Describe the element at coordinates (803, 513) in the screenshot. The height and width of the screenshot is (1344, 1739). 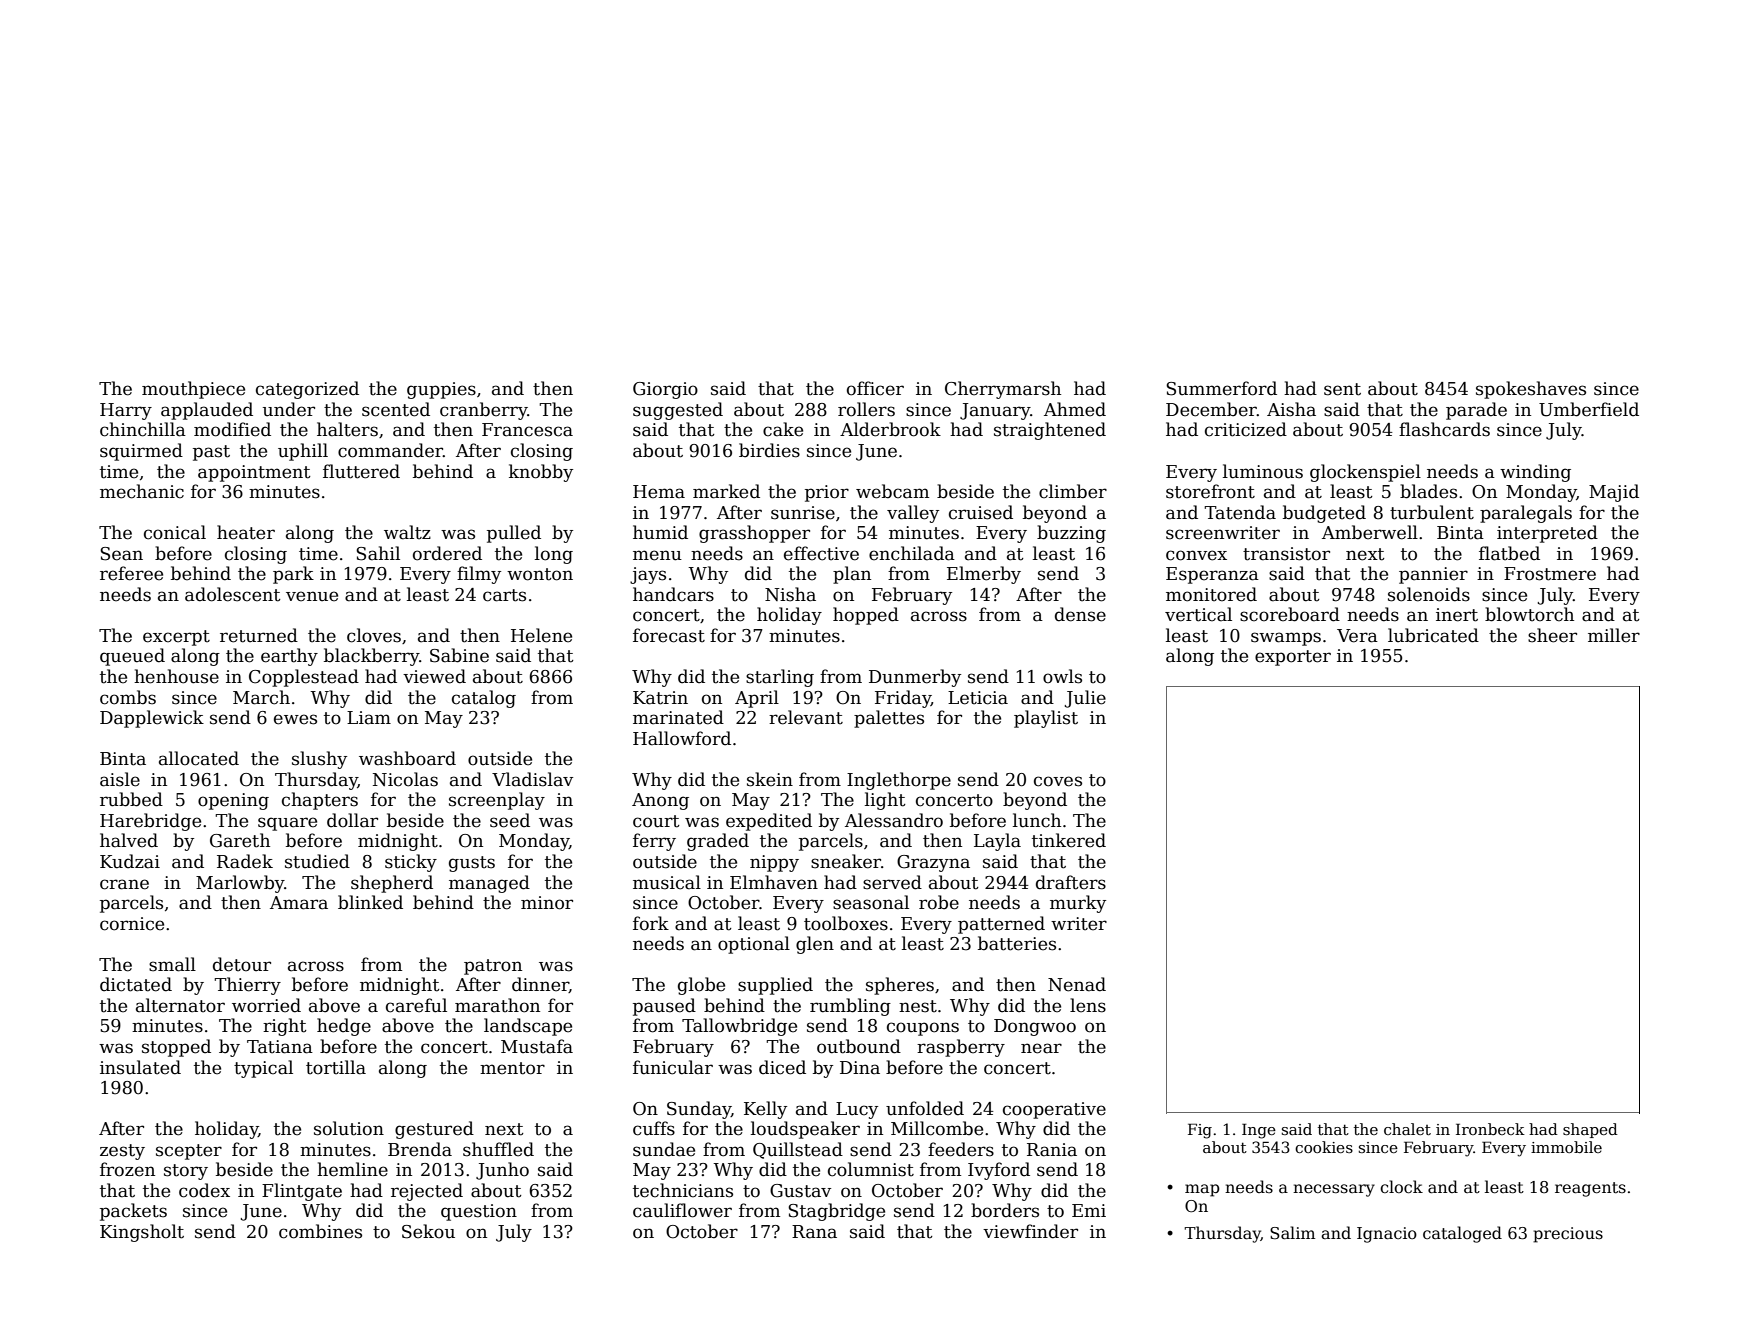
I see `sunrise` at that location.
